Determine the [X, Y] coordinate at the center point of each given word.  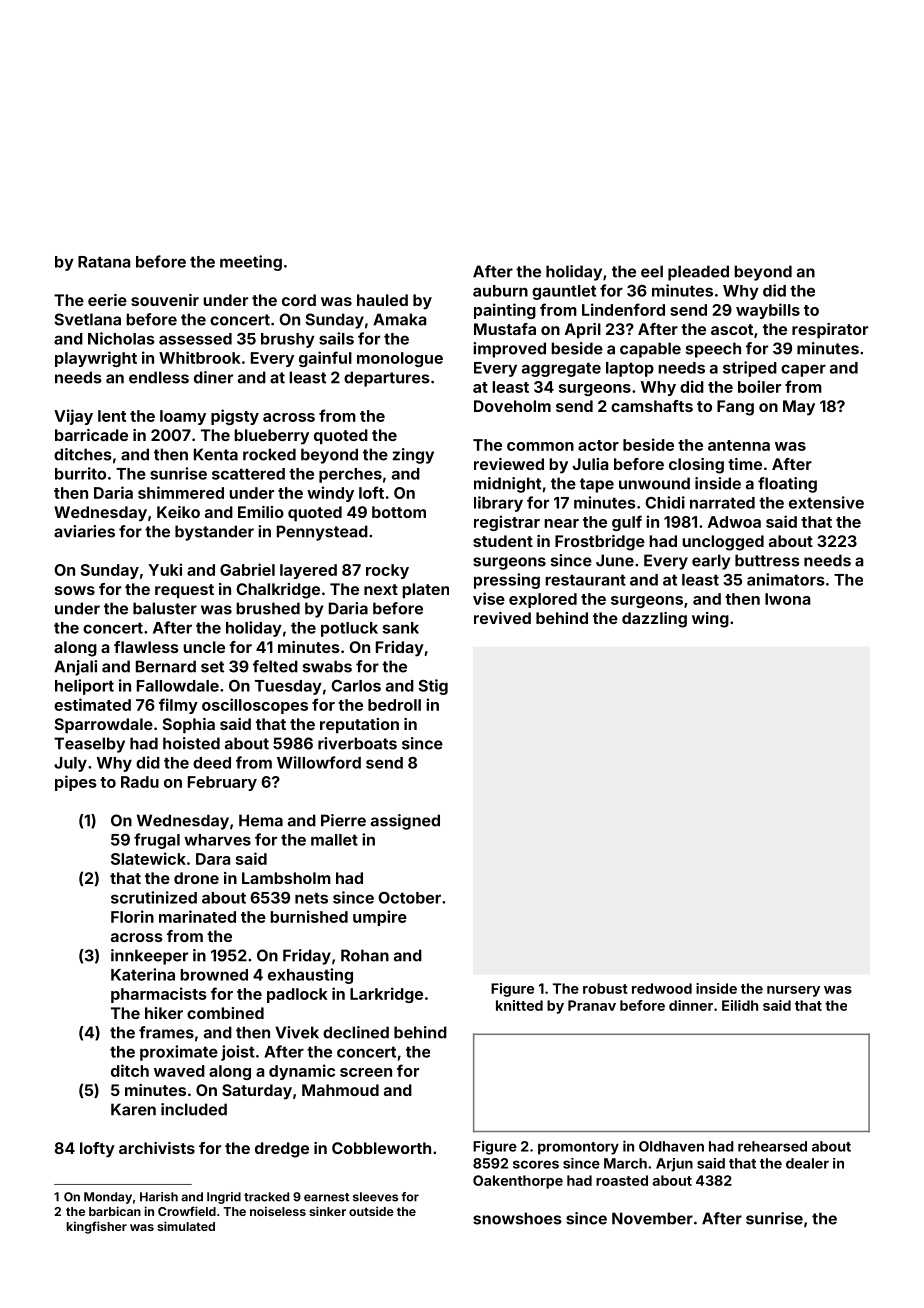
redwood [662, 988]
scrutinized [154, 897]
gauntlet [564, 292]
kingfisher [97, 1227]
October [409, 898]
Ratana [104, 262]
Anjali [75, 668]
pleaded [698, 273]
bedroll [394, 705]
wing [710, 620]
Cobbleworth [381, 1148]
